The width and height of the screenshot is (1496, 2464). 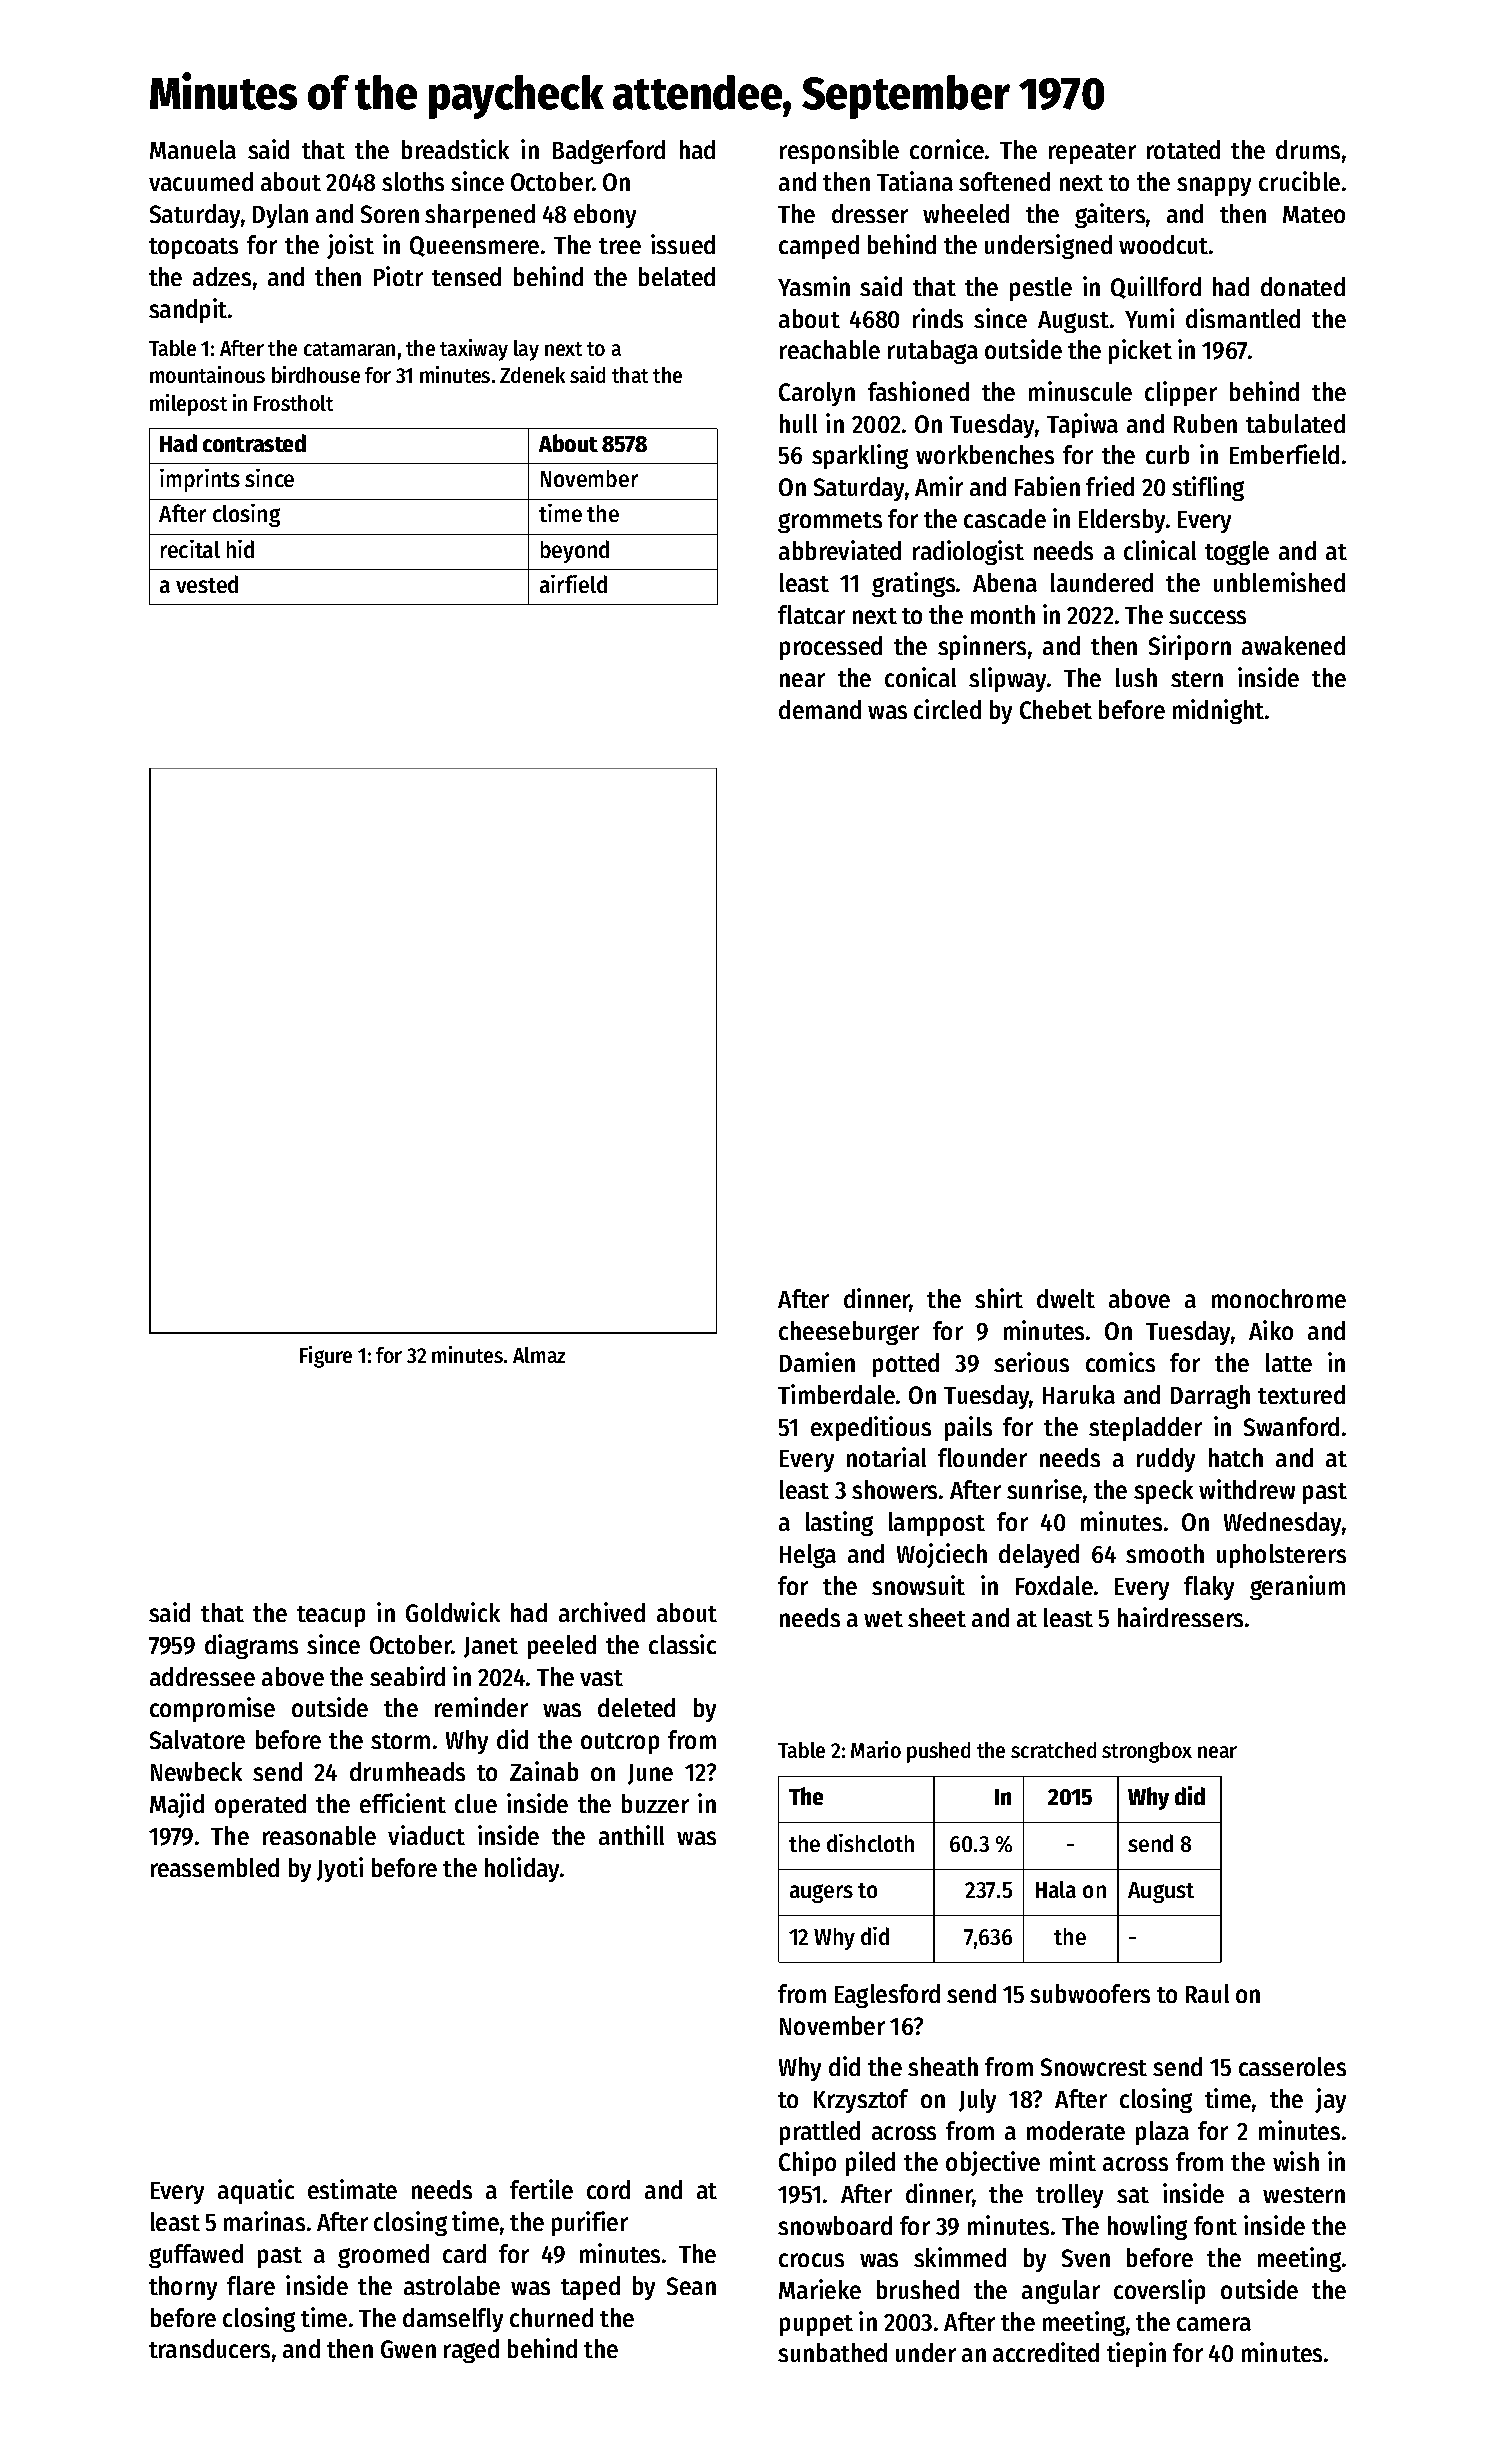 What do you see at coordinates (452, 2285) in the screenshot?
I see `astrolabe` at bounding box center [452, 2285].
